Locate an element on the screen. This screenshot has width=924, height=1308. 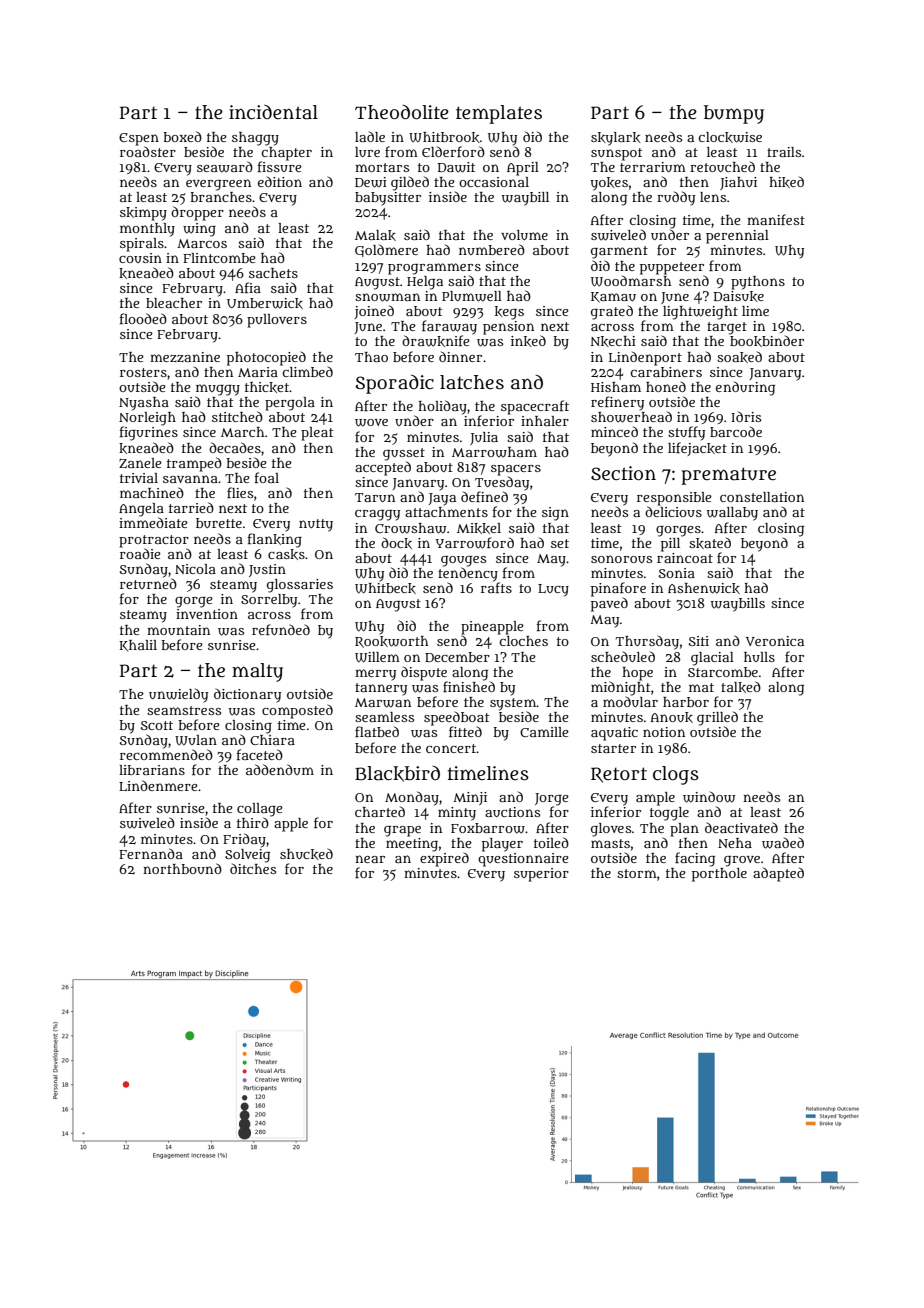
accepted is located at coordinates (383, 468).
